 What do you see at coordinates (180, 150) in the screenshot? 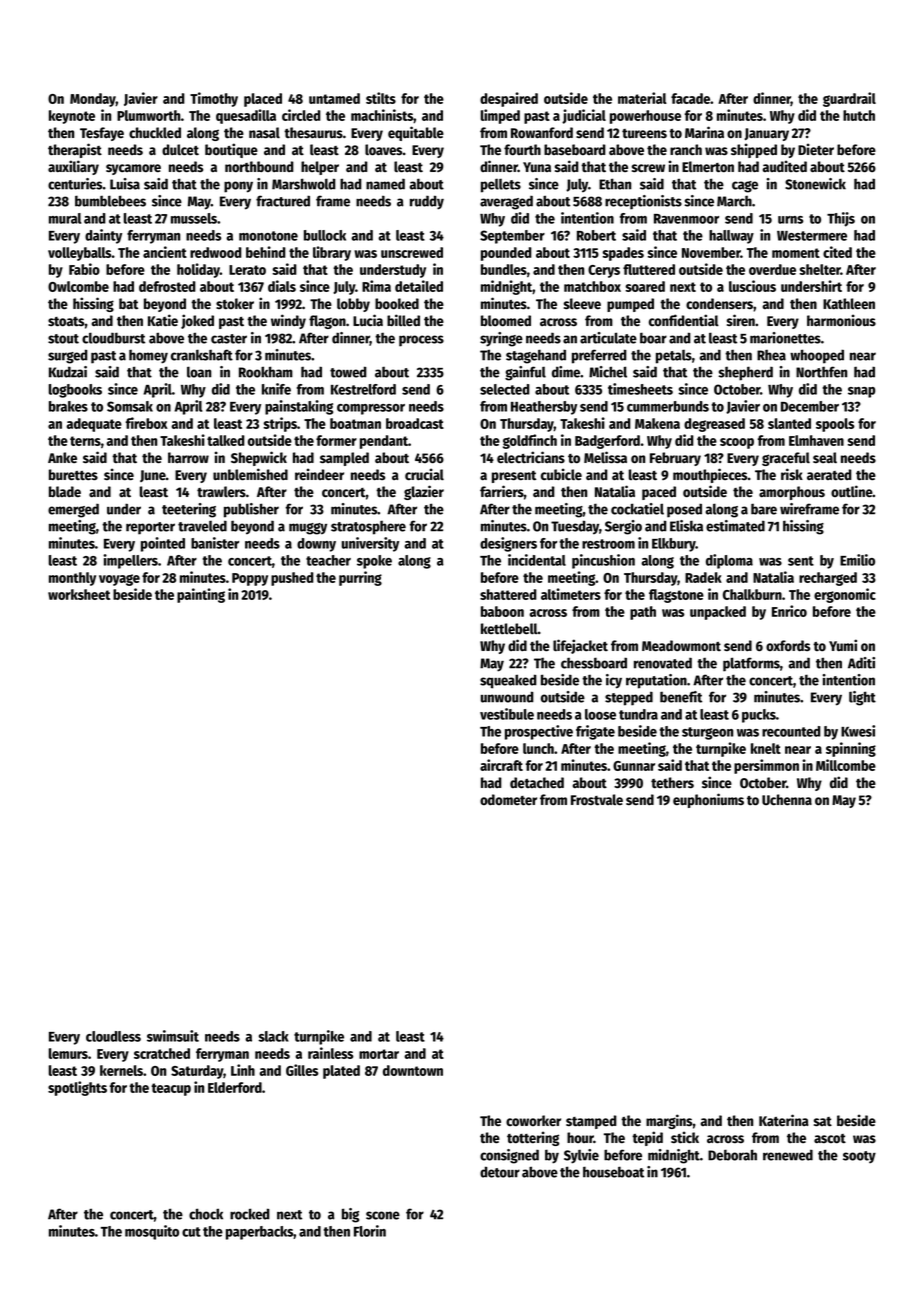
I see `dulcet` at bounding box center [180, 150].
